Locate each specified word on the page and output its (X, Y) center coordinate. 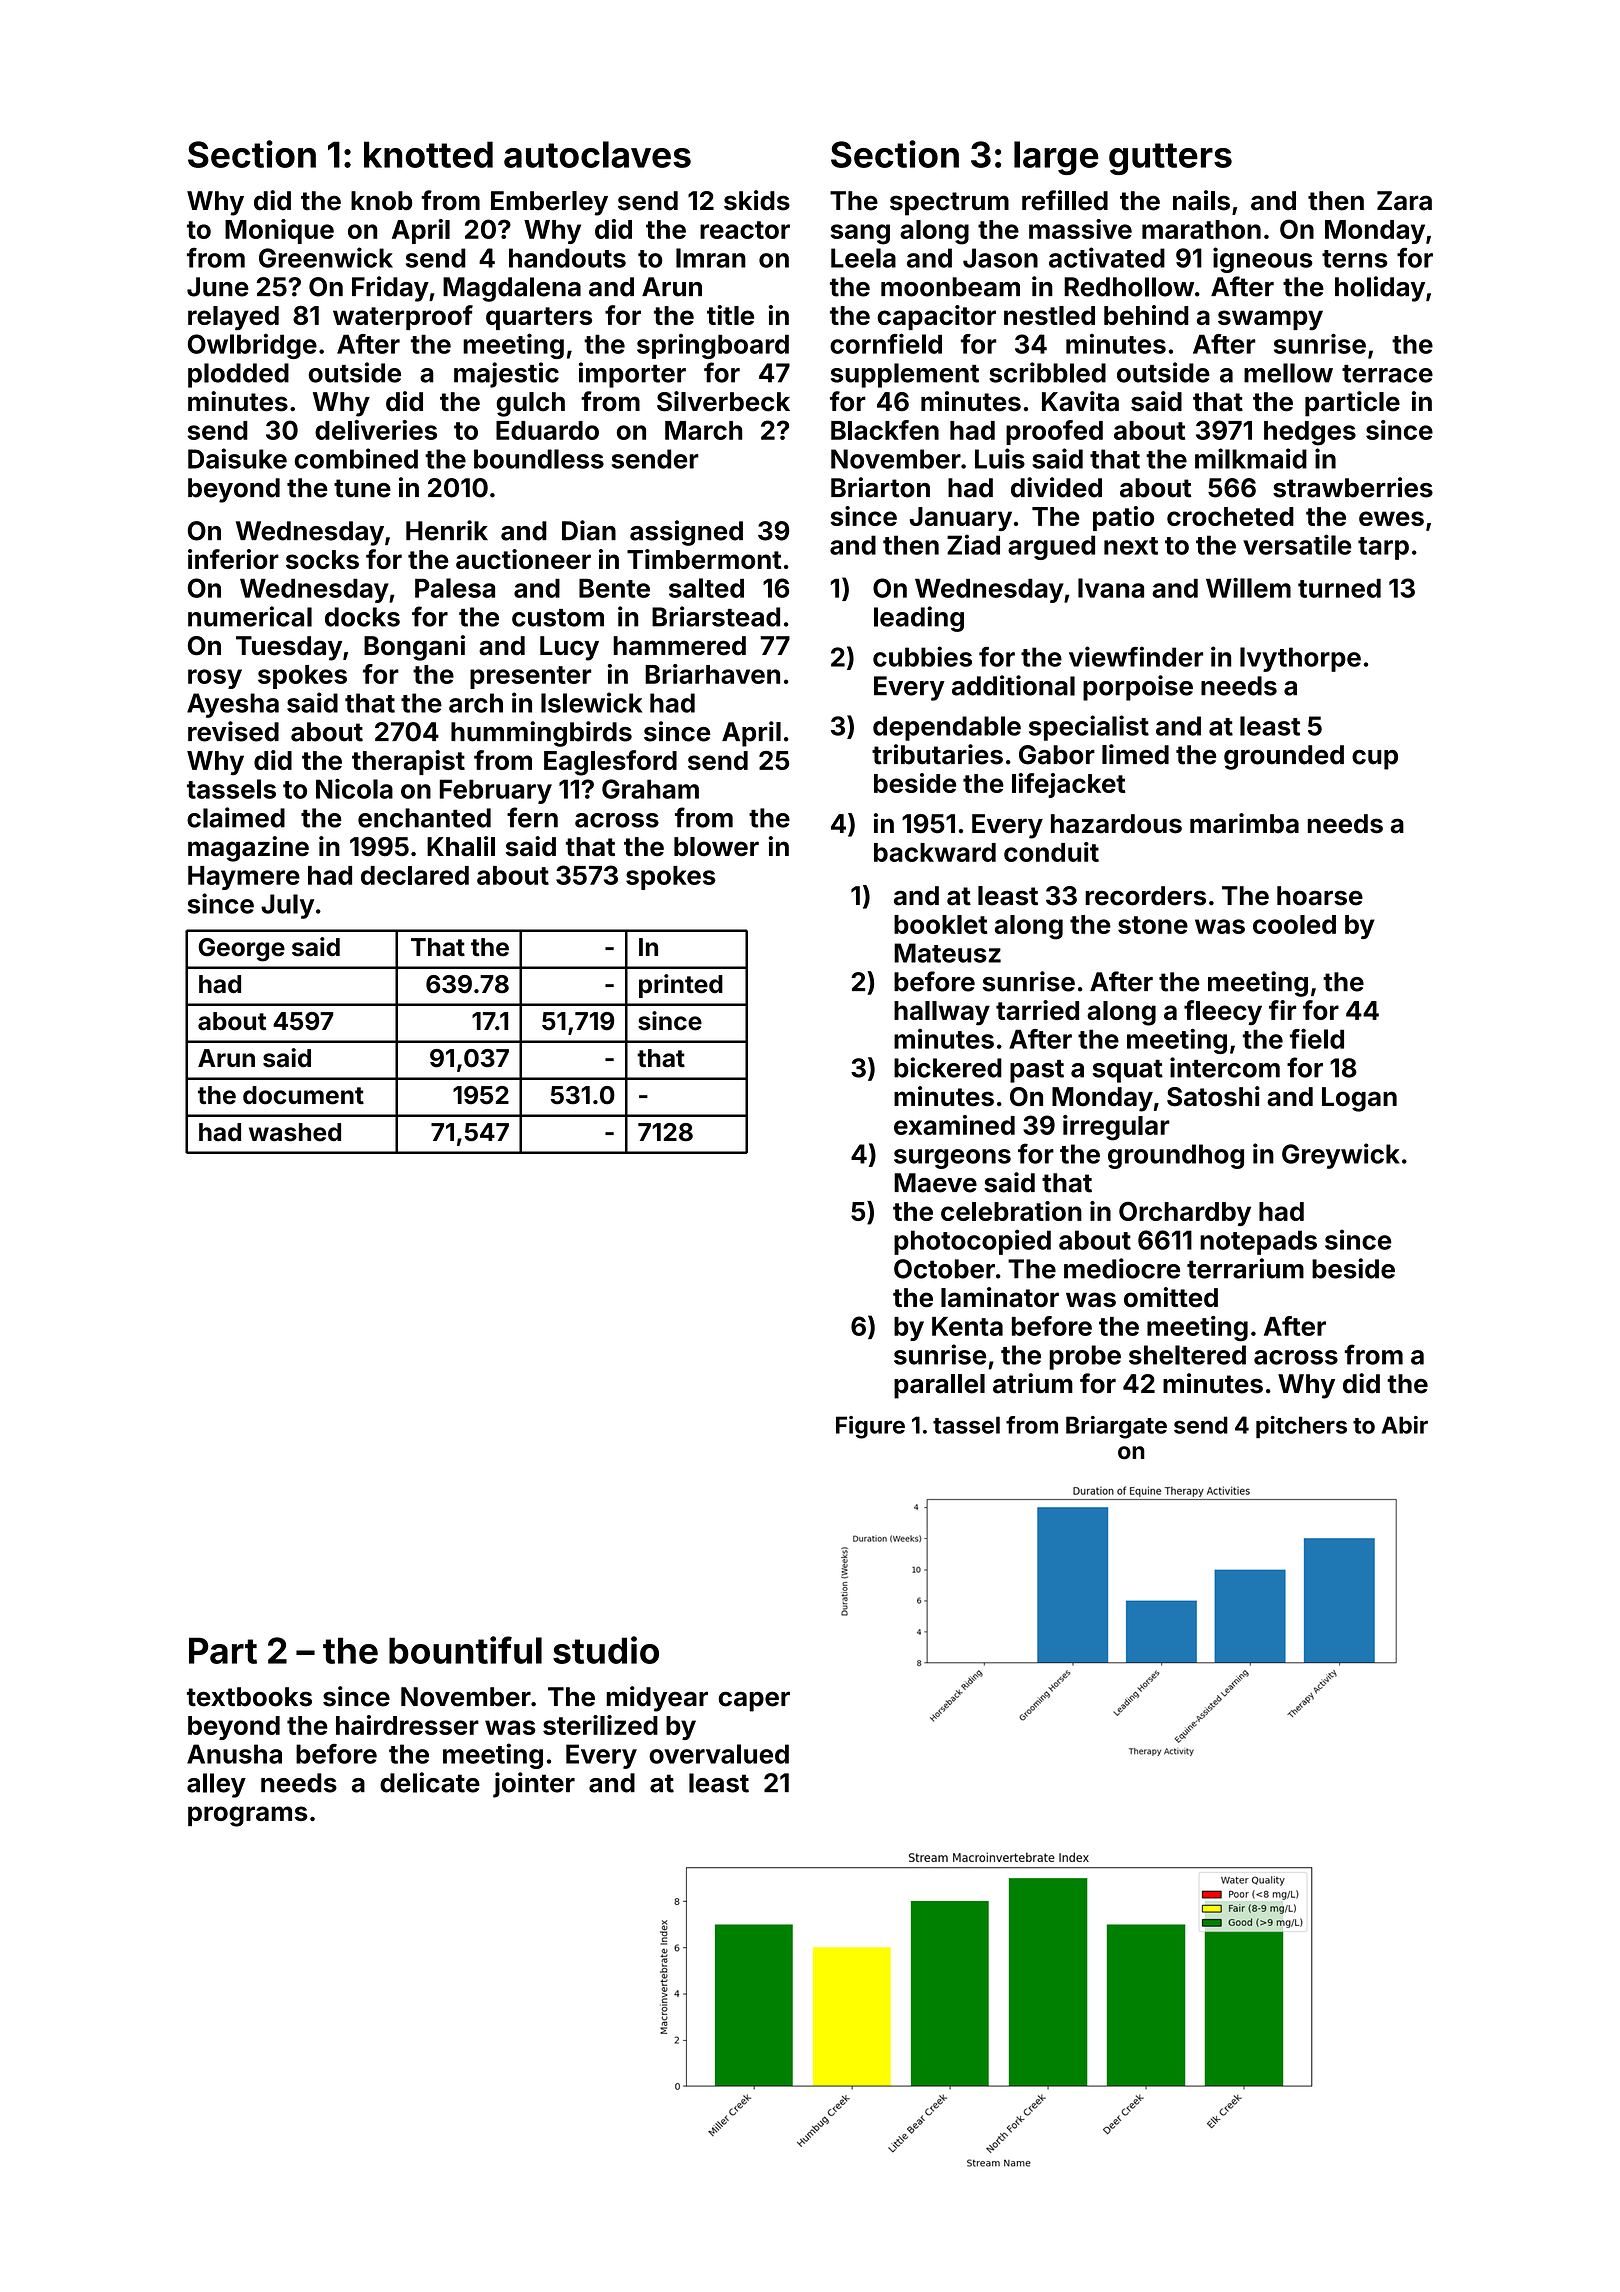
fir (1282, 1010)
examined (954, 1125)
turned (1339, 588)
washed (295, 1132)
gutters (1170, 159)
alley (216, 1785)
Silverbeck (723, 401)
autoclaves (597, 154)
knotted (428, 154)
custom (558, 618)
